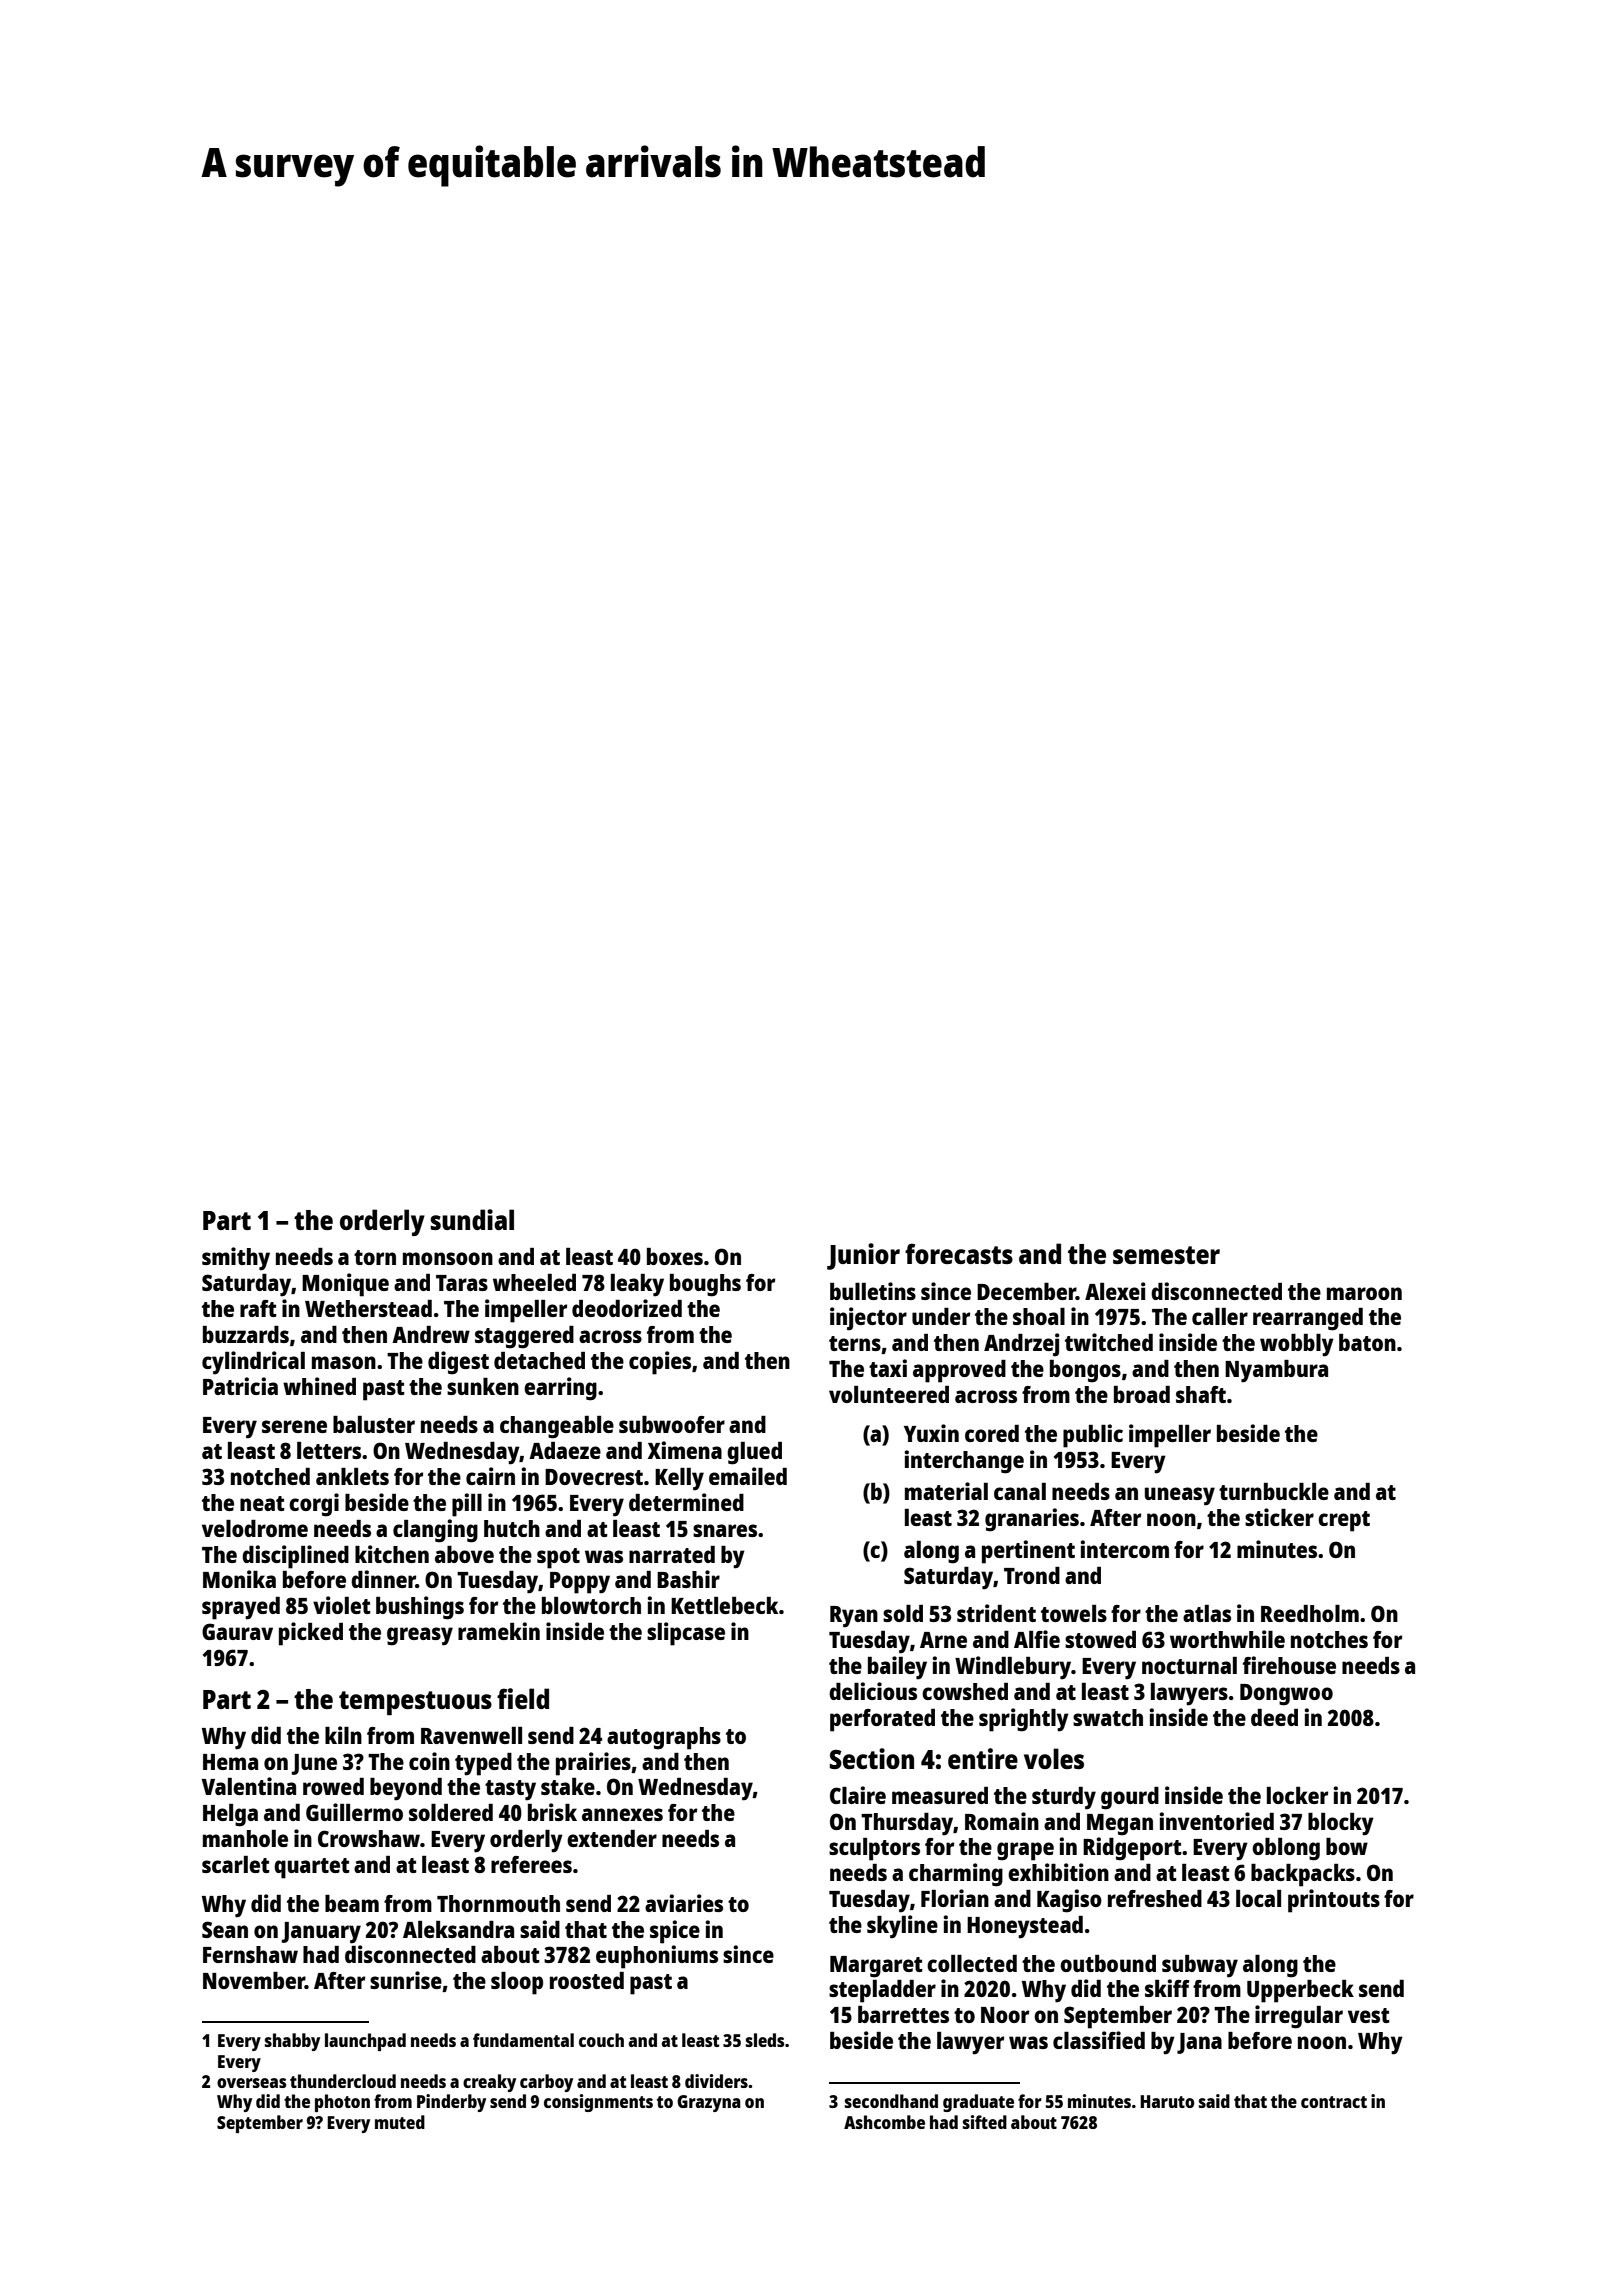 The image size is (1620, 2292). I want to click on sundial, so click(472, 1219).
